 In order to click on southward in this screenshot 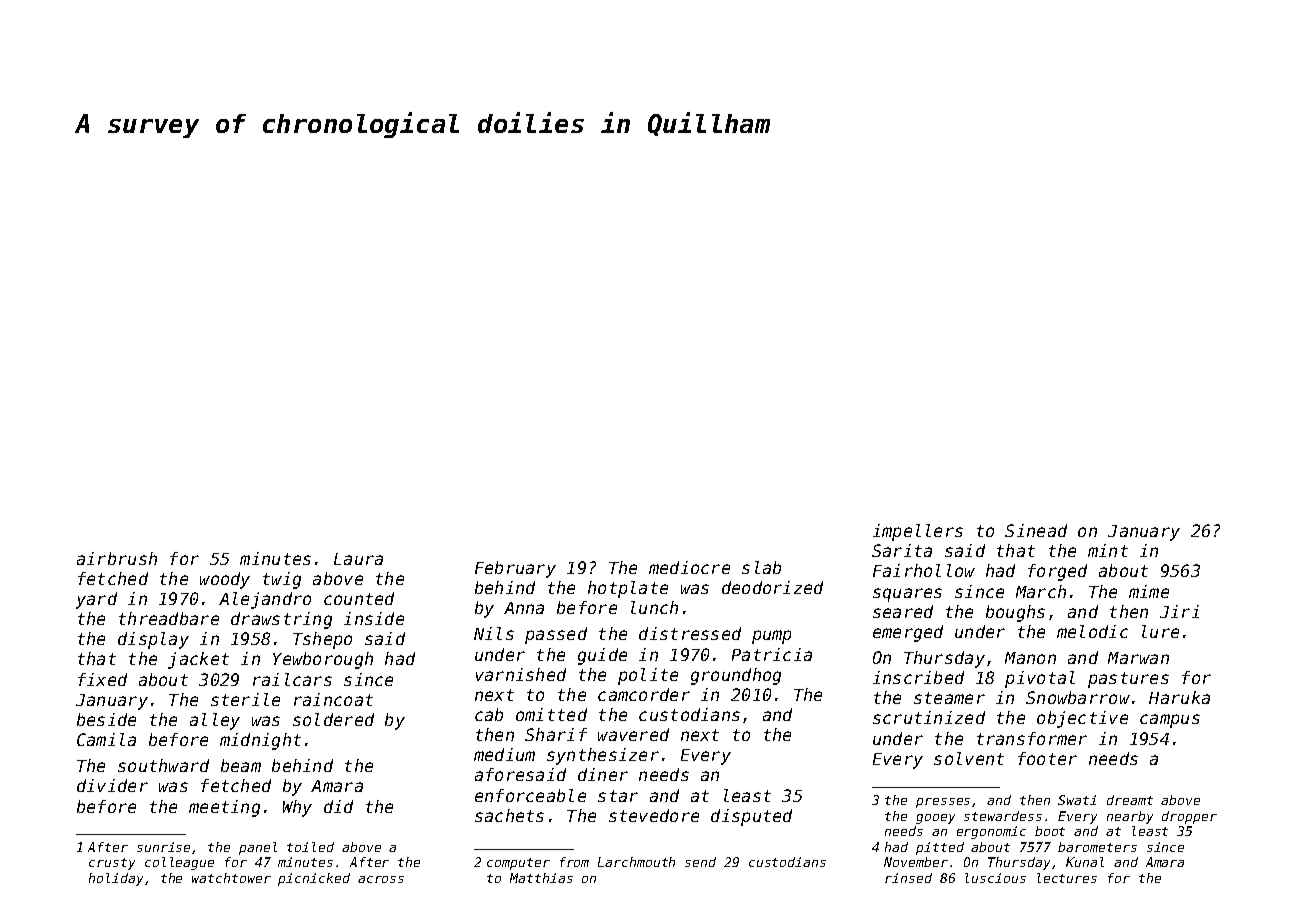, I will do `click(163, 765)`.
